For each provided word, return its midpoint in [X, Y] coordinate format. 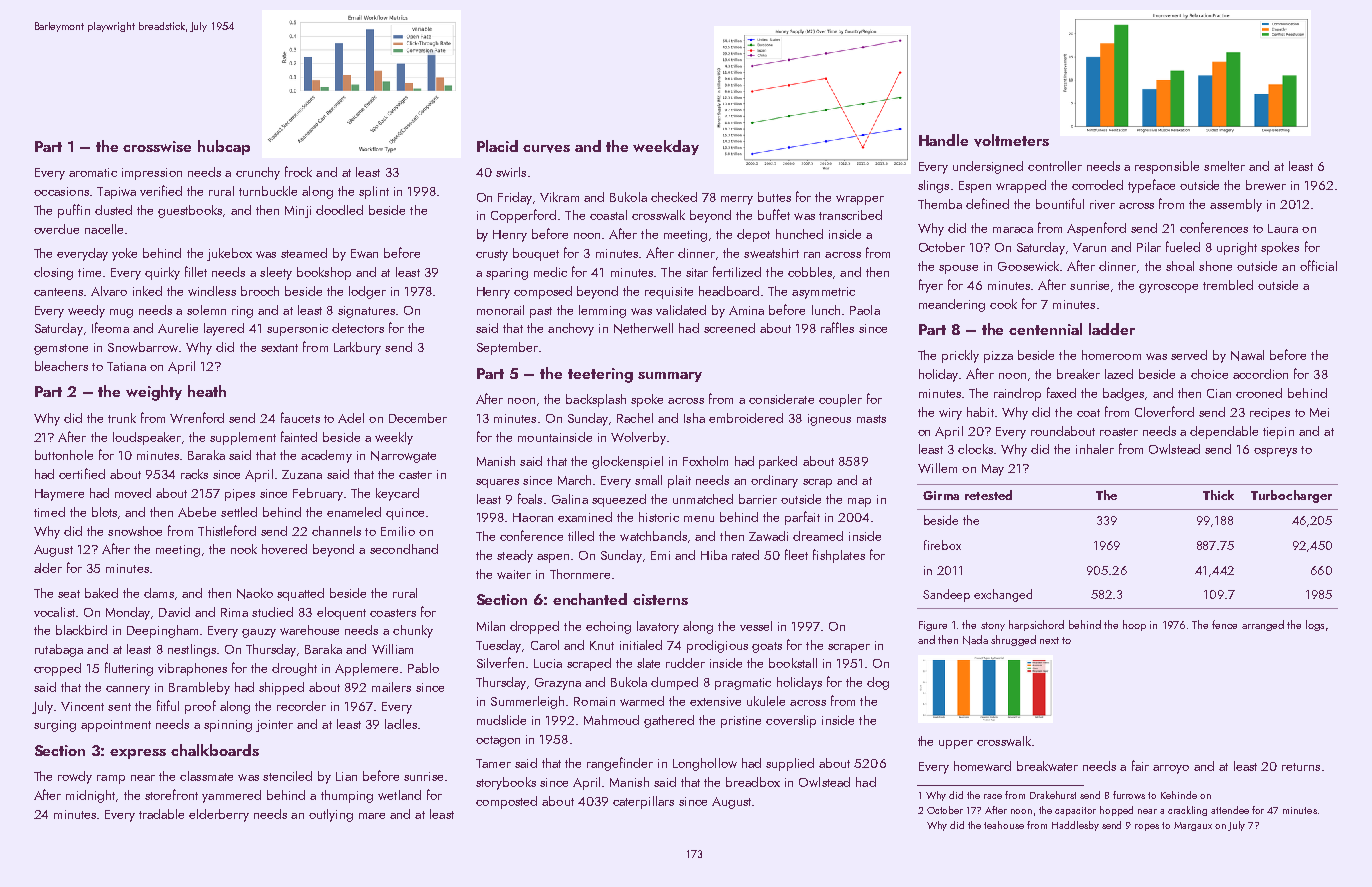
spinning [228, 726]
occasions [61, 191]
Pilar [1149, 247]
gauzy [259, 633]
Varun [1089, 247]
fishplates [839, 556]
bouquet [536, 254]
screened [729, 328]
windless [212, 291]
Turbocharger [1291, 496]
